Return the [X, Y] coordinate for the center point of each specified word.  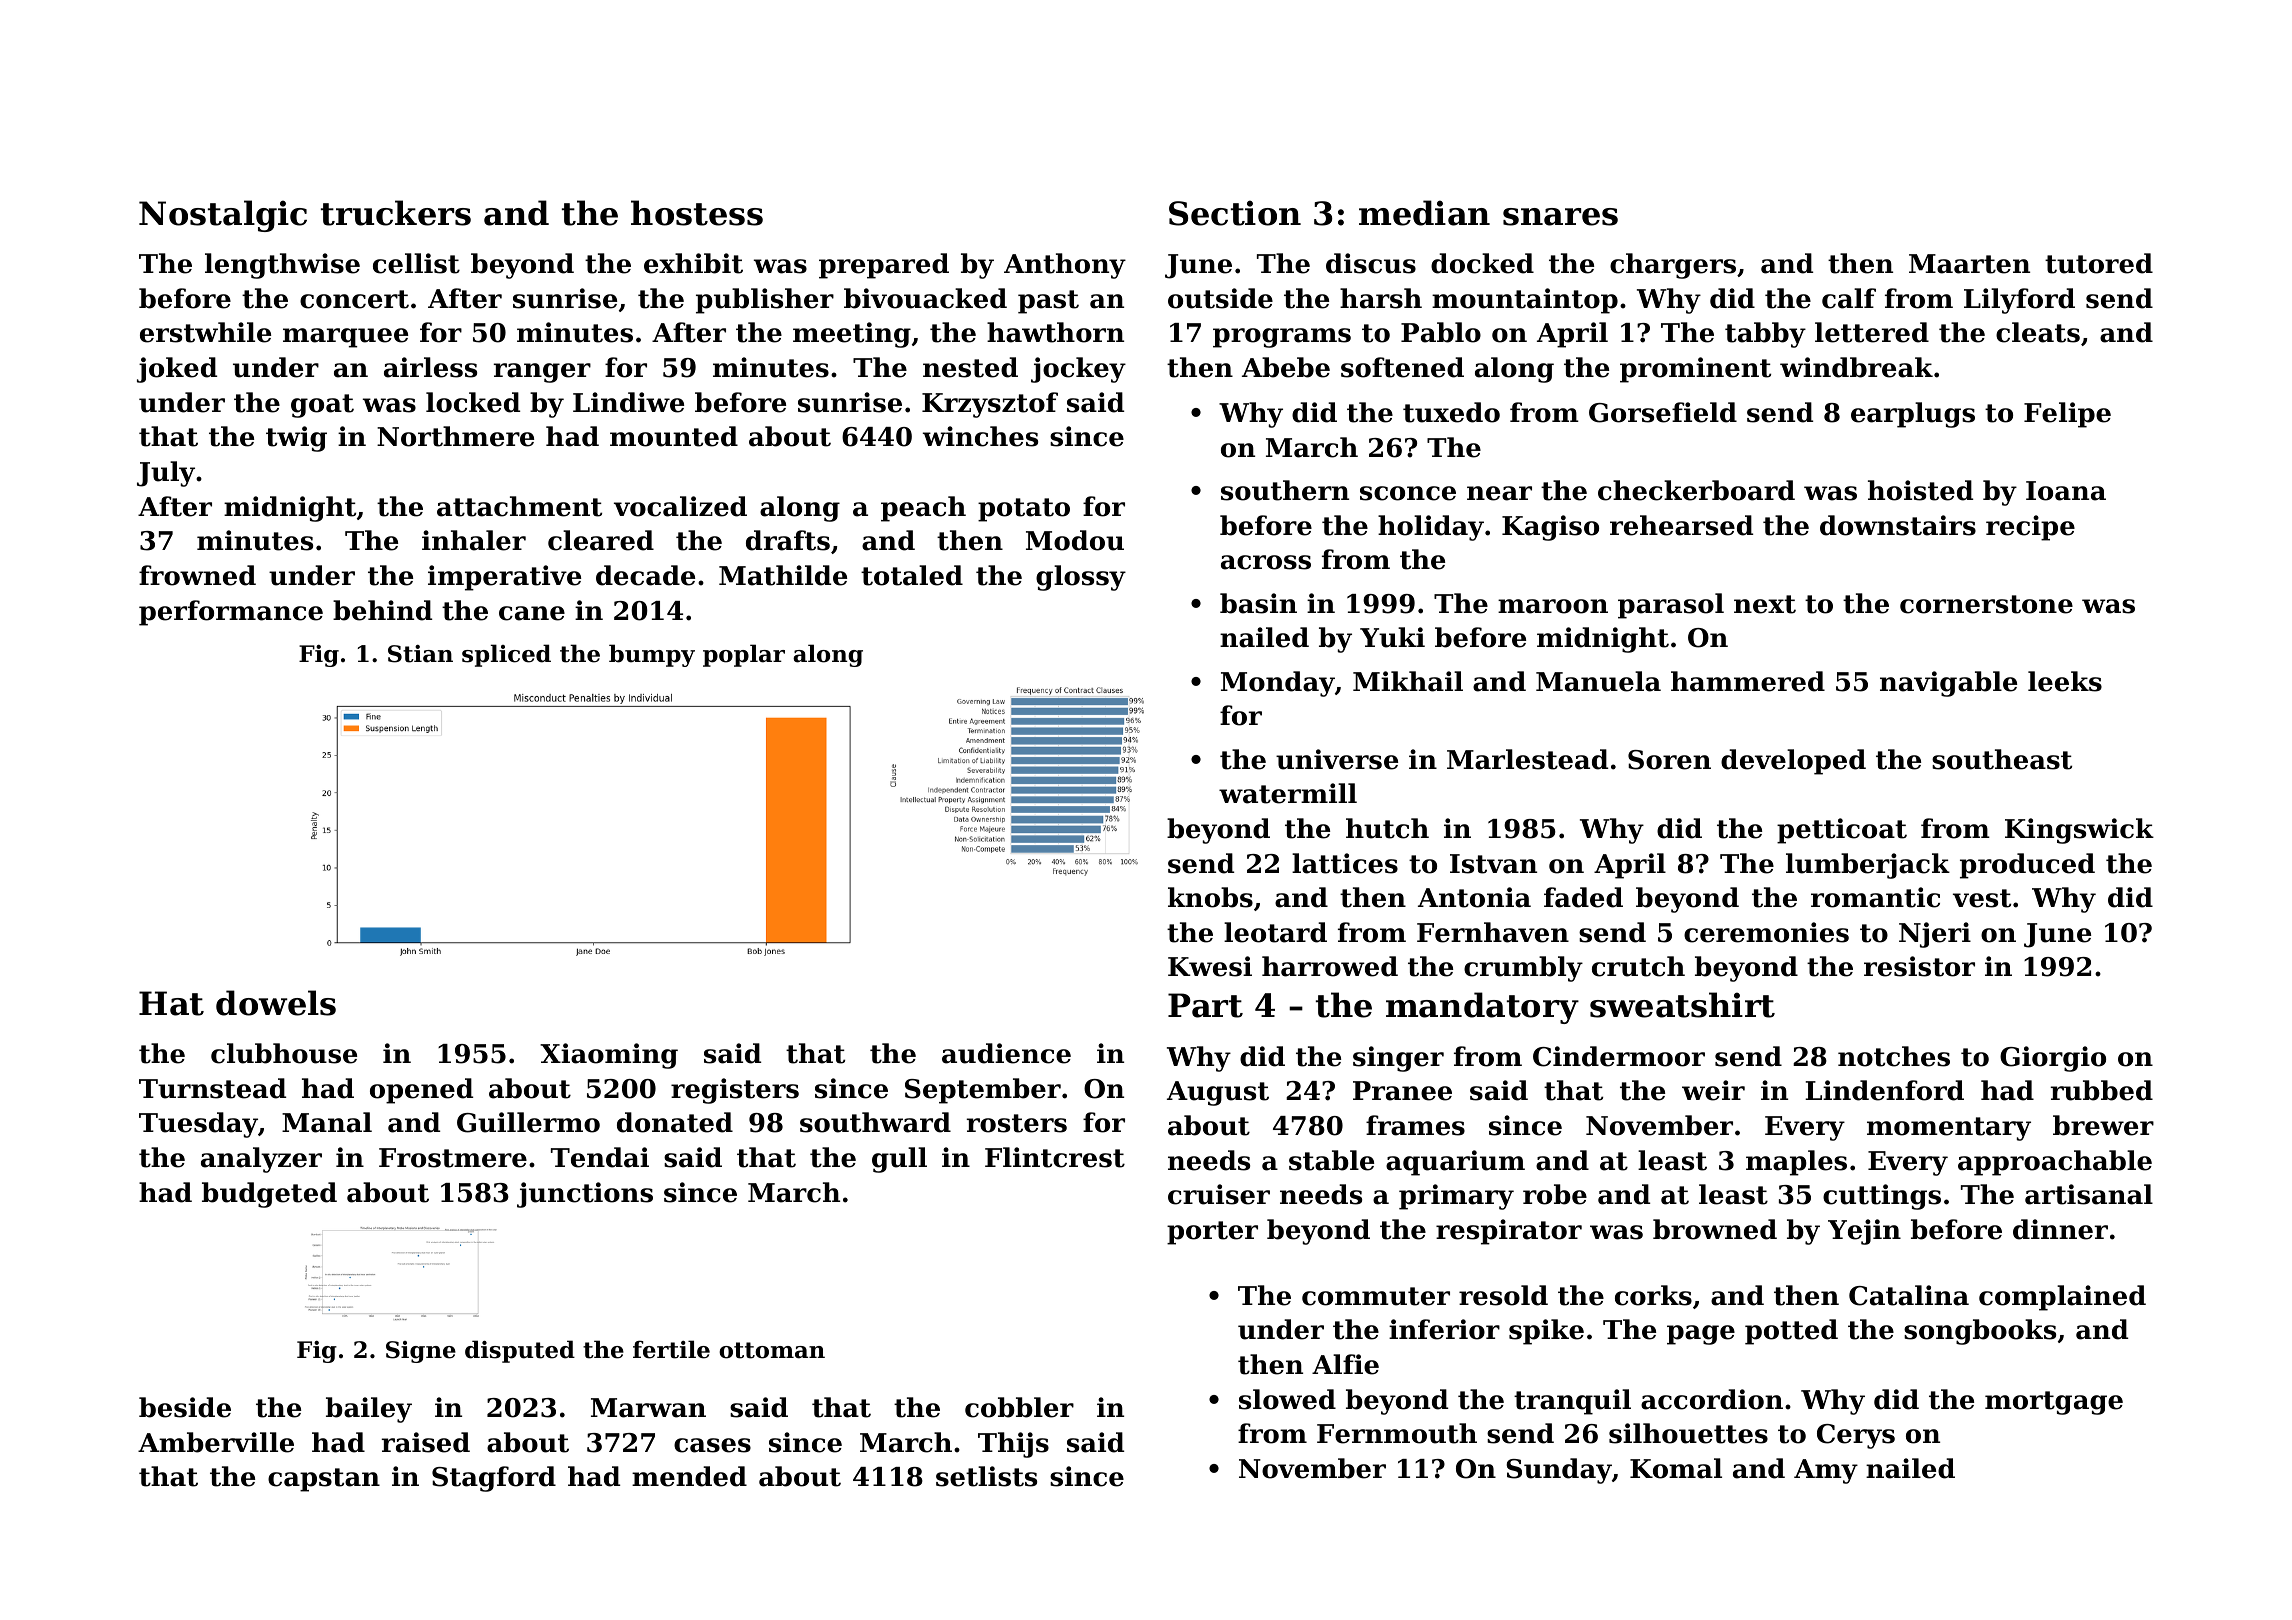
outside [1220, 298]
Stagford [494, 1479]
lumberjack [1868, 866]
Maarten [1969, 264]
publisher [765, 301]
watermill [1288, 793]
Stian [420, 654]
